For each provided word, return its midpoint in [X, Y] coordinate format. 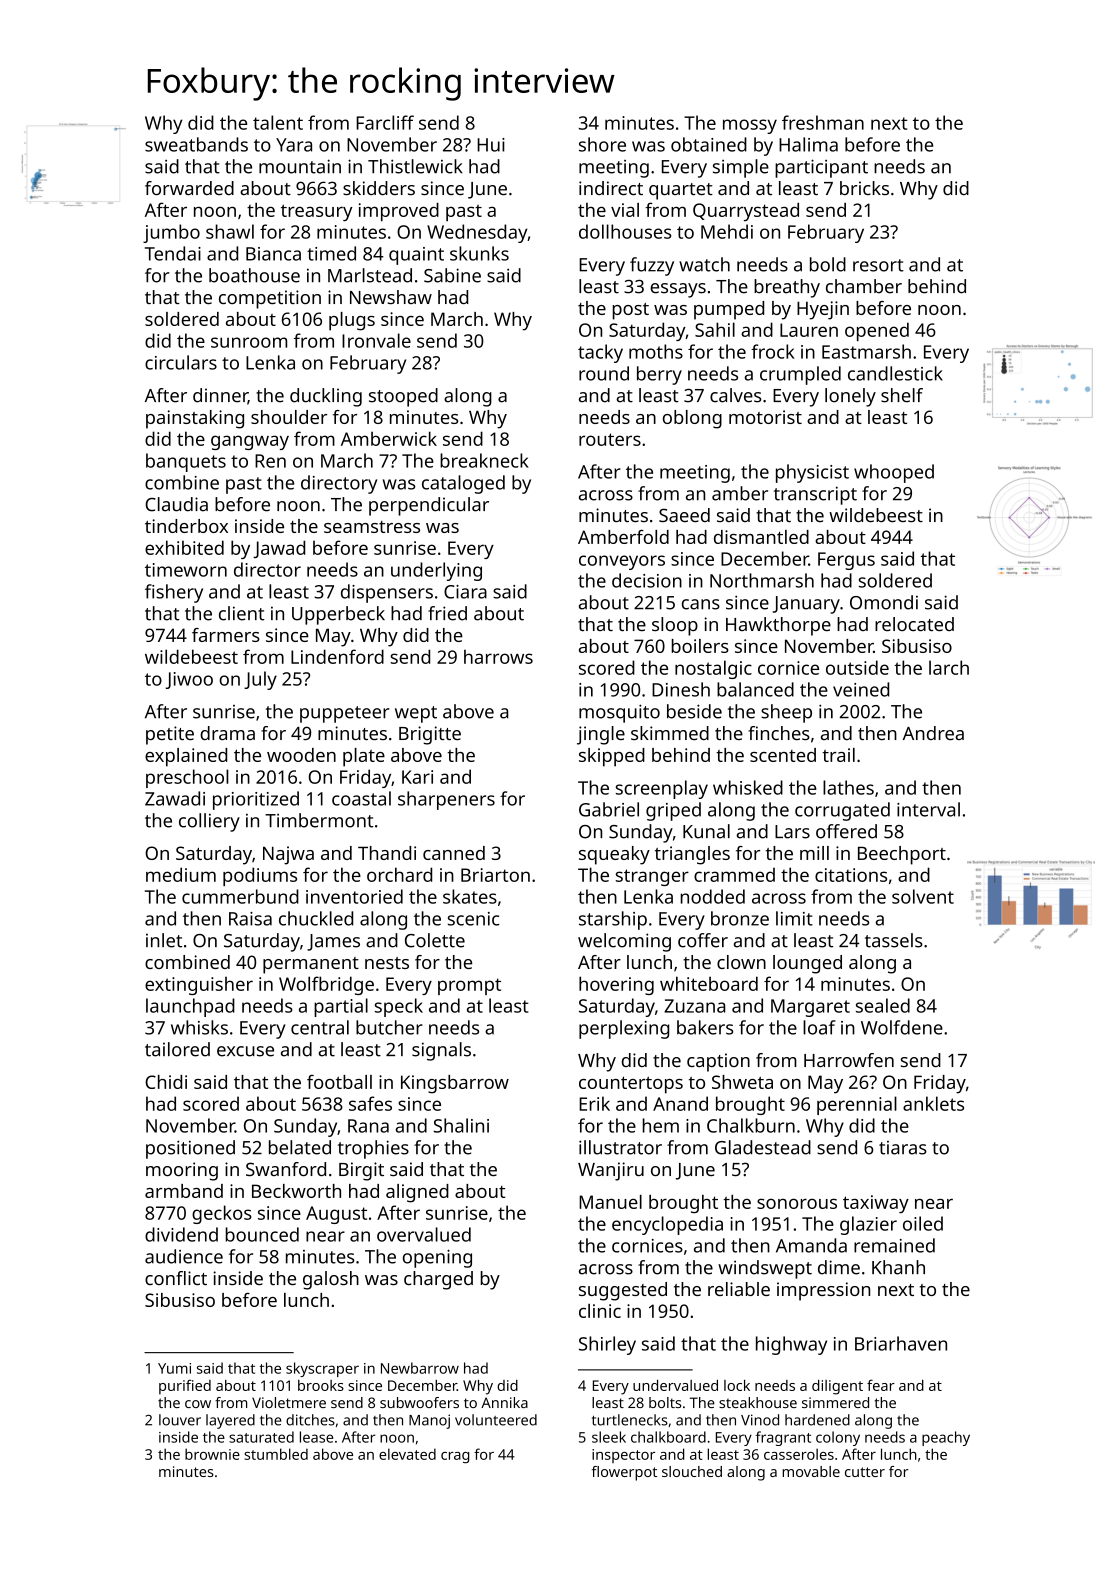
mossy [750, 126]
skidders [379, 188]
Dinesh [681, 689]
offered [846, 831]
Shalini [461, 1125]
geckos [222, 1214]
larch [949, 667]
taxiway [876, 1204]
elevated [407, 1454]
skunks [479, 253]
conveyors [622, 562]
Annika [504, 1402]
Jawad [279, 549]
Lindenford [337, 656]
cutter [865, 1472]
